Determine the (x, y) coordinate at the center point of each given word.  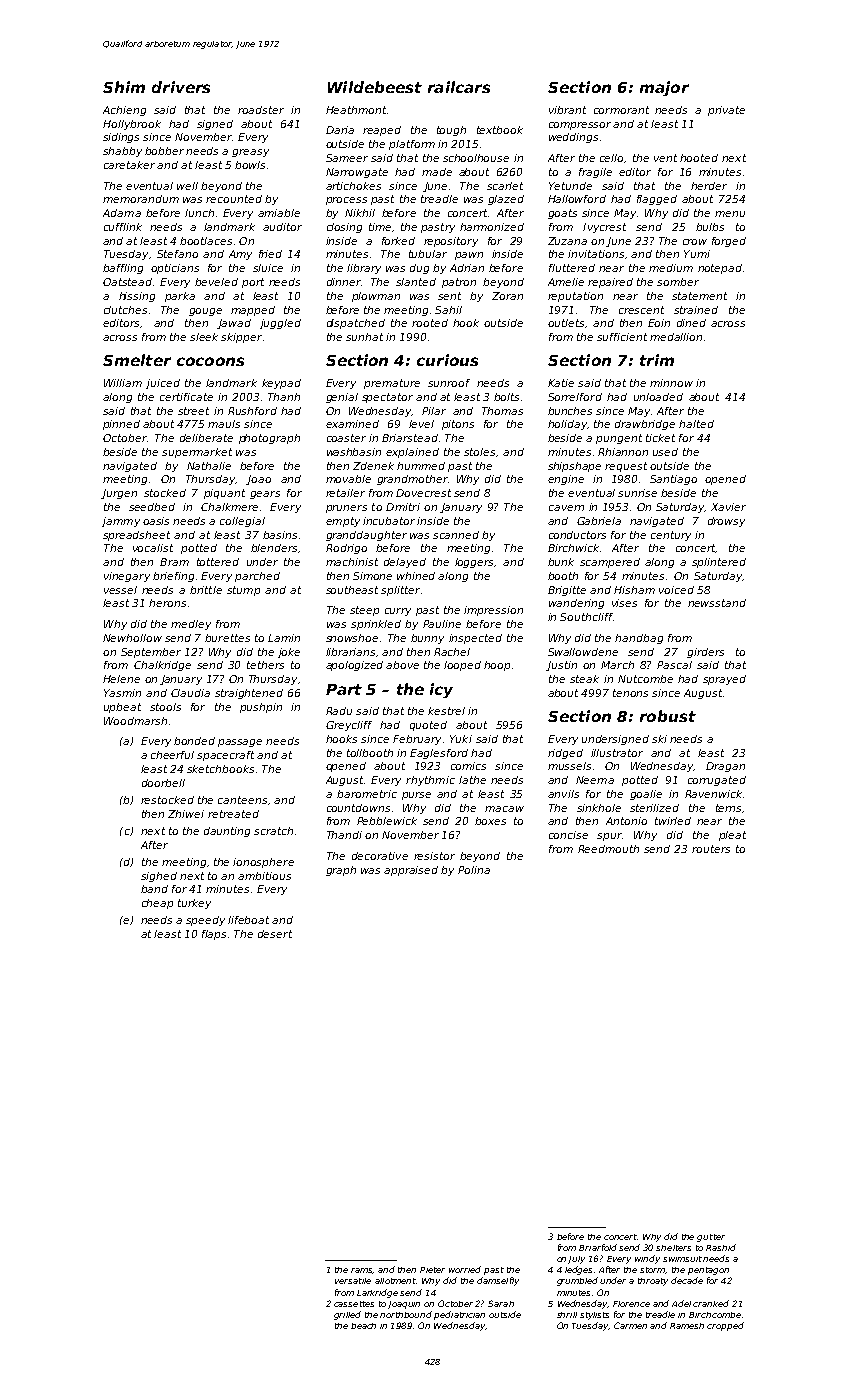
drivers (181, 87)
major (664, 88)
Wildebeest (375, 87)
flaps (214, 935)
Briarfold (598, 1247)
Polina (474, 870)
